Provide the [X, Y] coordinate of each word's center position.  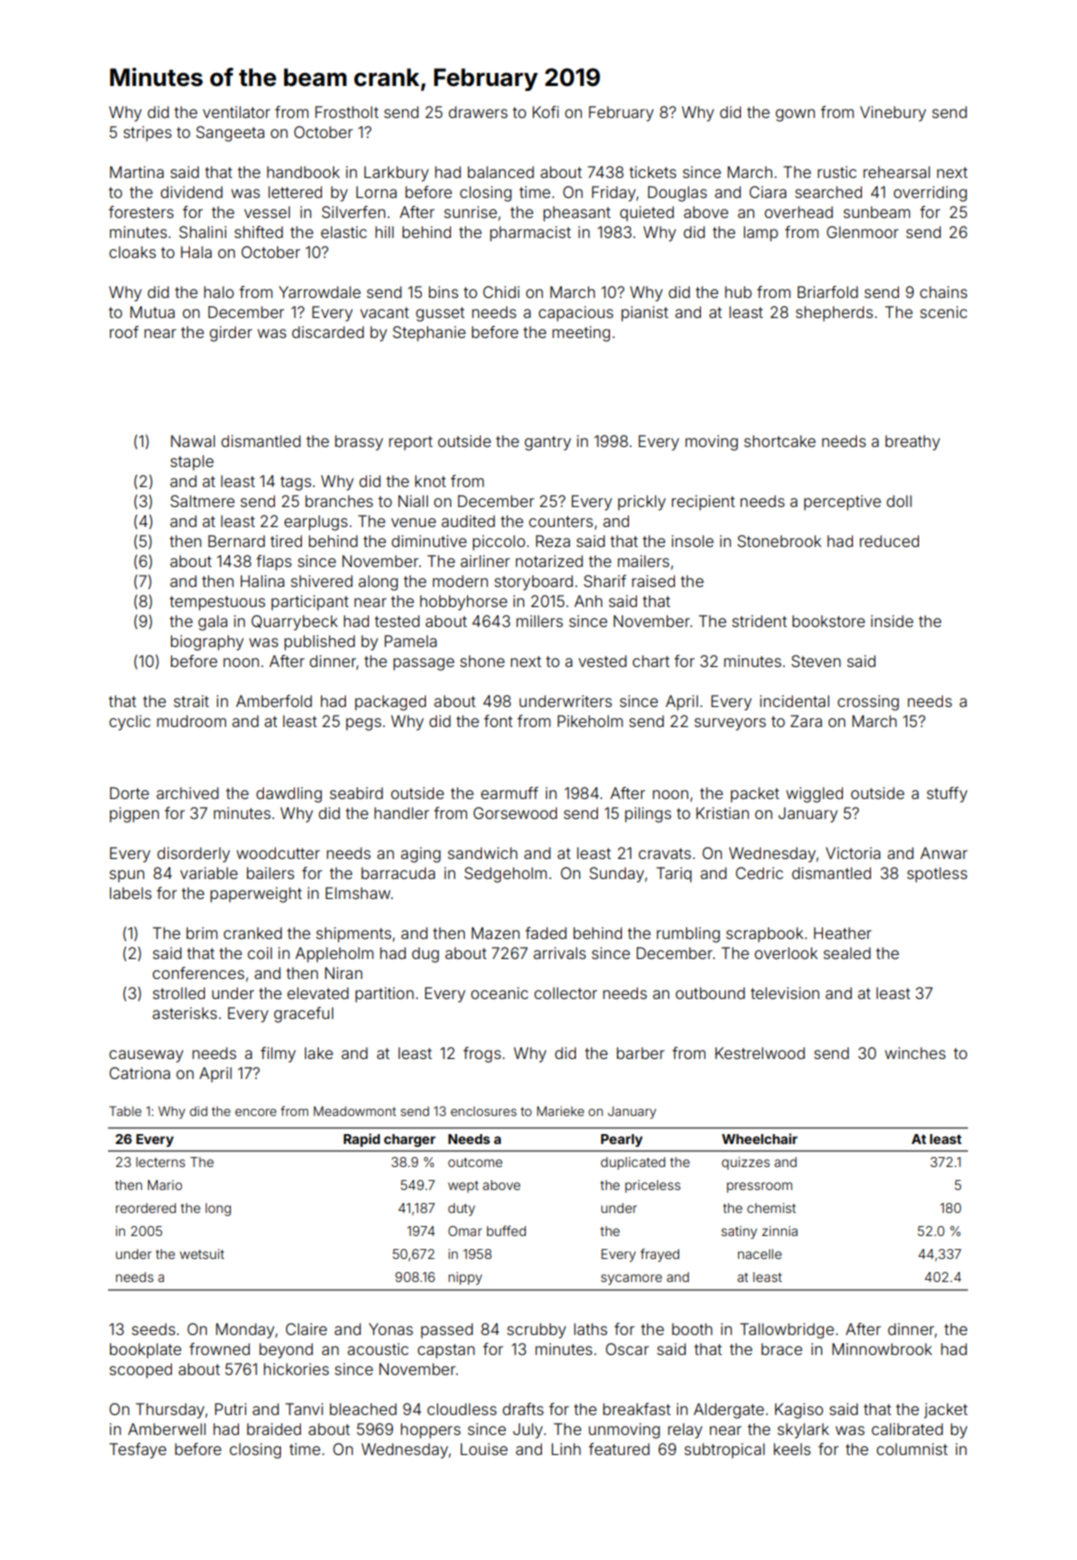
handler [401, 813]
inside [892, 621]
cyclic [129, 723]
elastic [344, 232]
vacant [384, 312]
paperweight [256, 895]
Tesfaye [137, 1451]
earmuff [509, 793]
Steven [816, 661]
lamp [761, 233]
